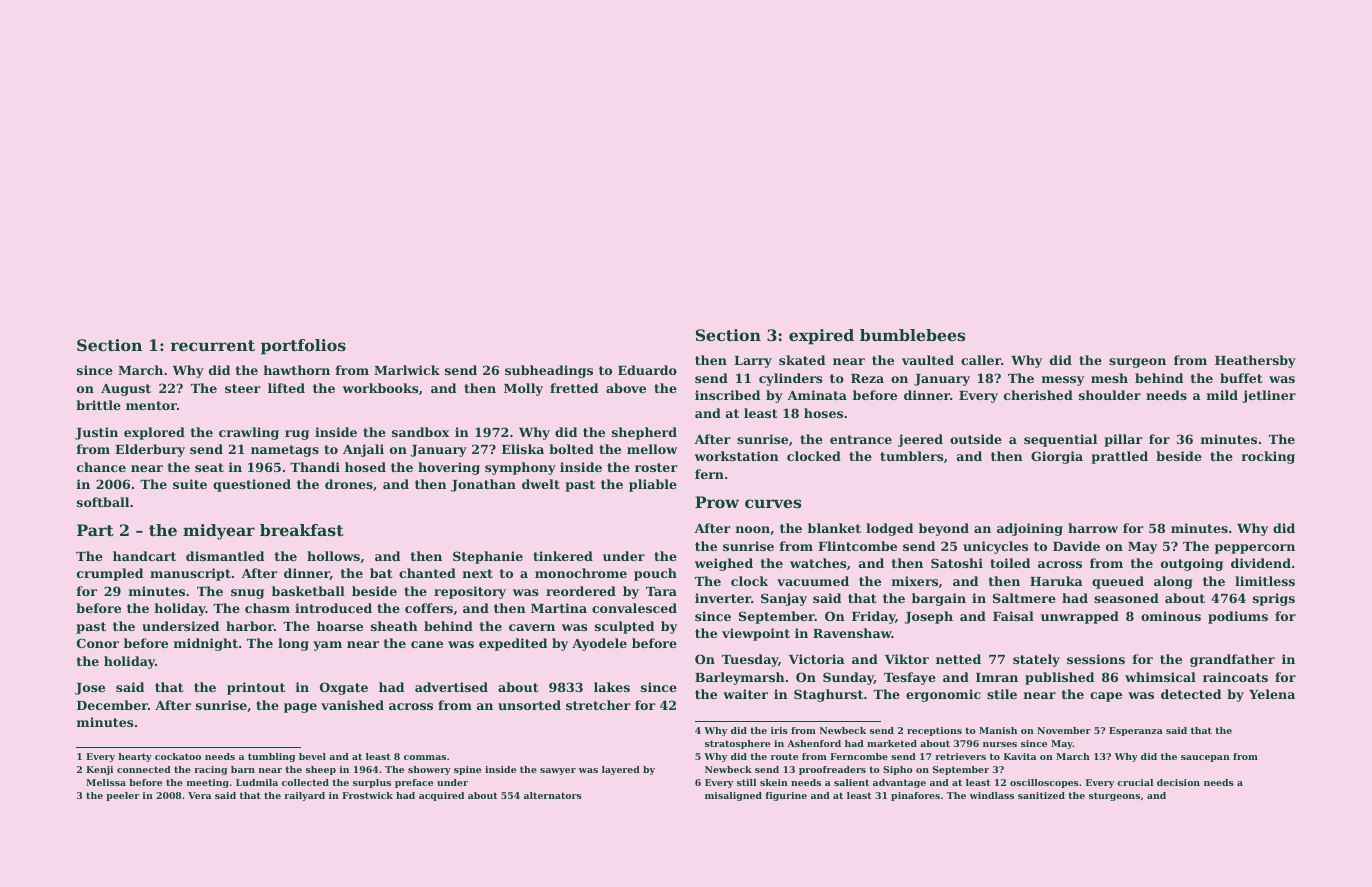 Image resolution: width=1372 pixels, height=887 pixels. I want to click on curves, so click(773, 503).
